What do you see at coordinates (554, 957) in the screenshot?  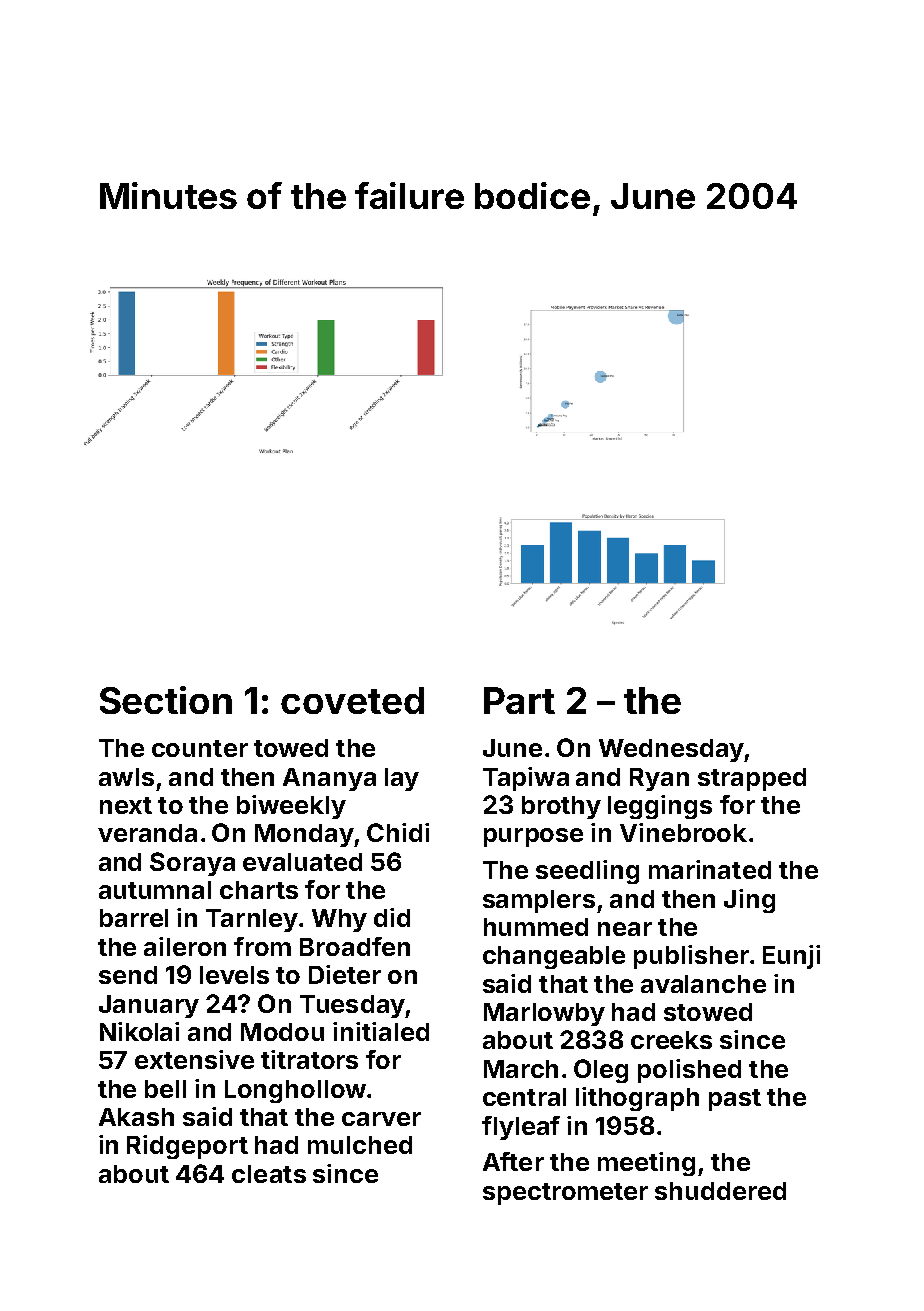 I see `changeable` at bounding box center [554, 957].
